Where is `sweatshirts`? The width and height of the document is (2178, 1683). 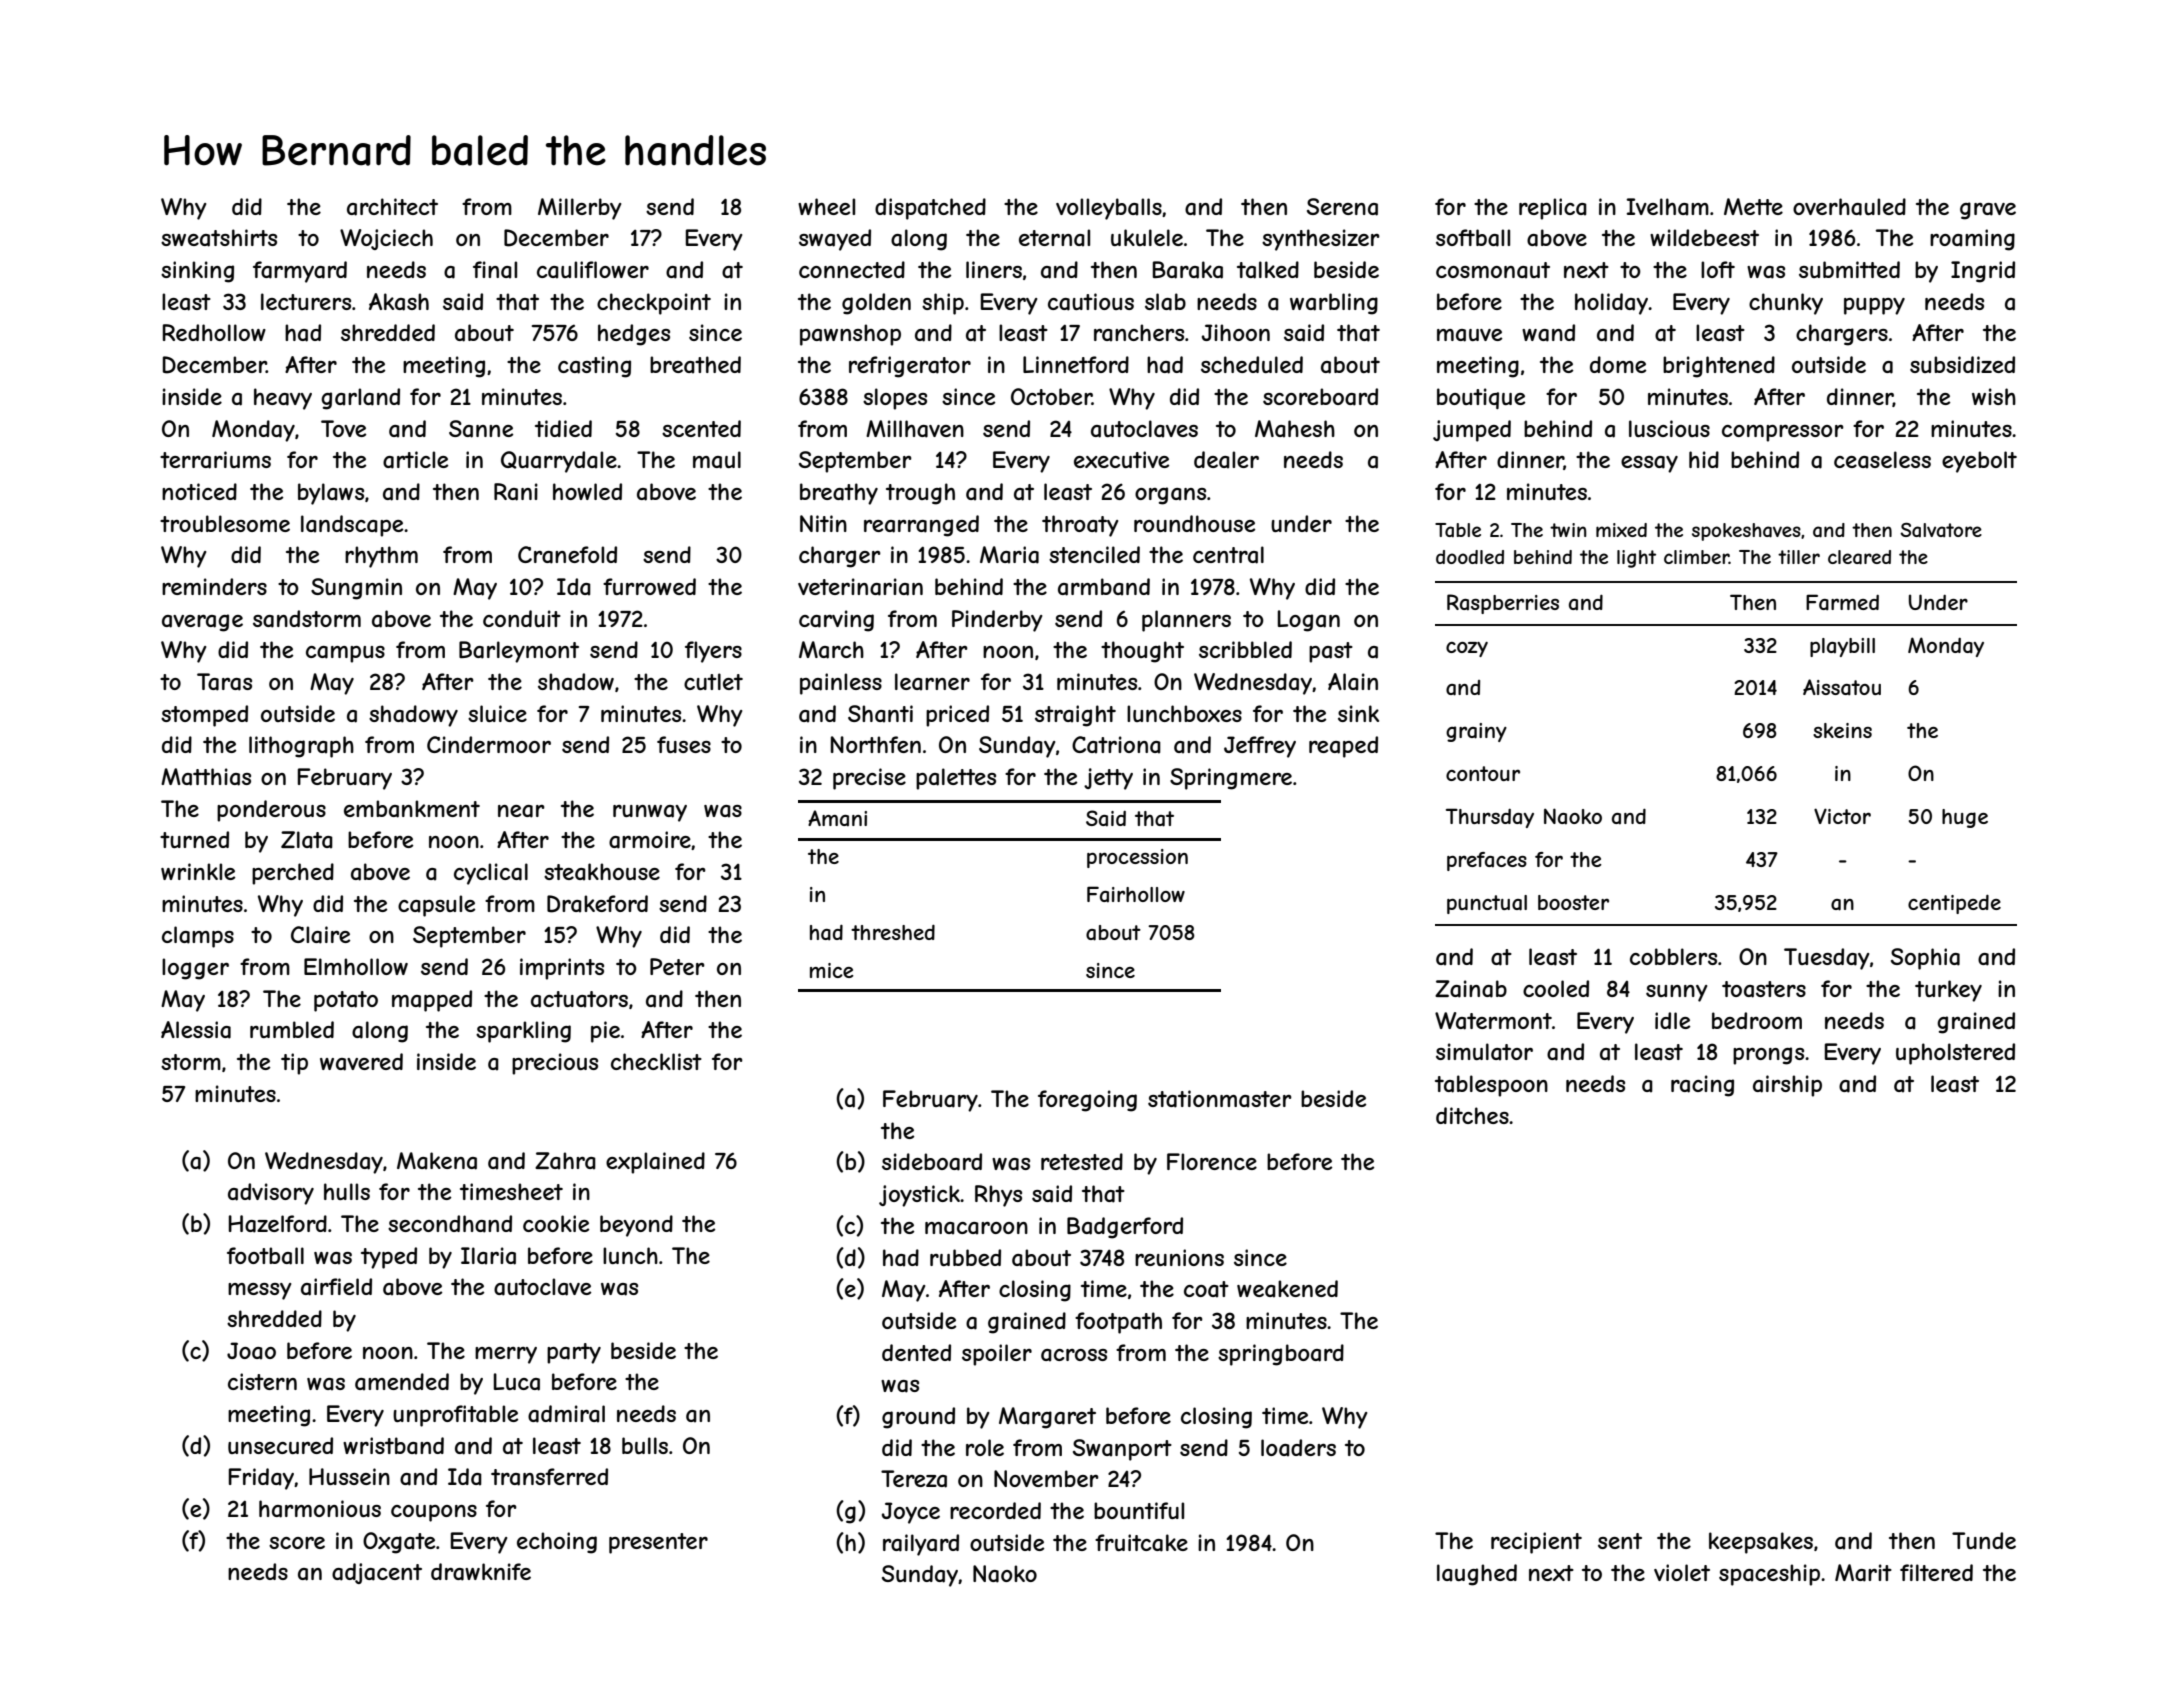
sweatshirts is located at coordinates (219, 238).
